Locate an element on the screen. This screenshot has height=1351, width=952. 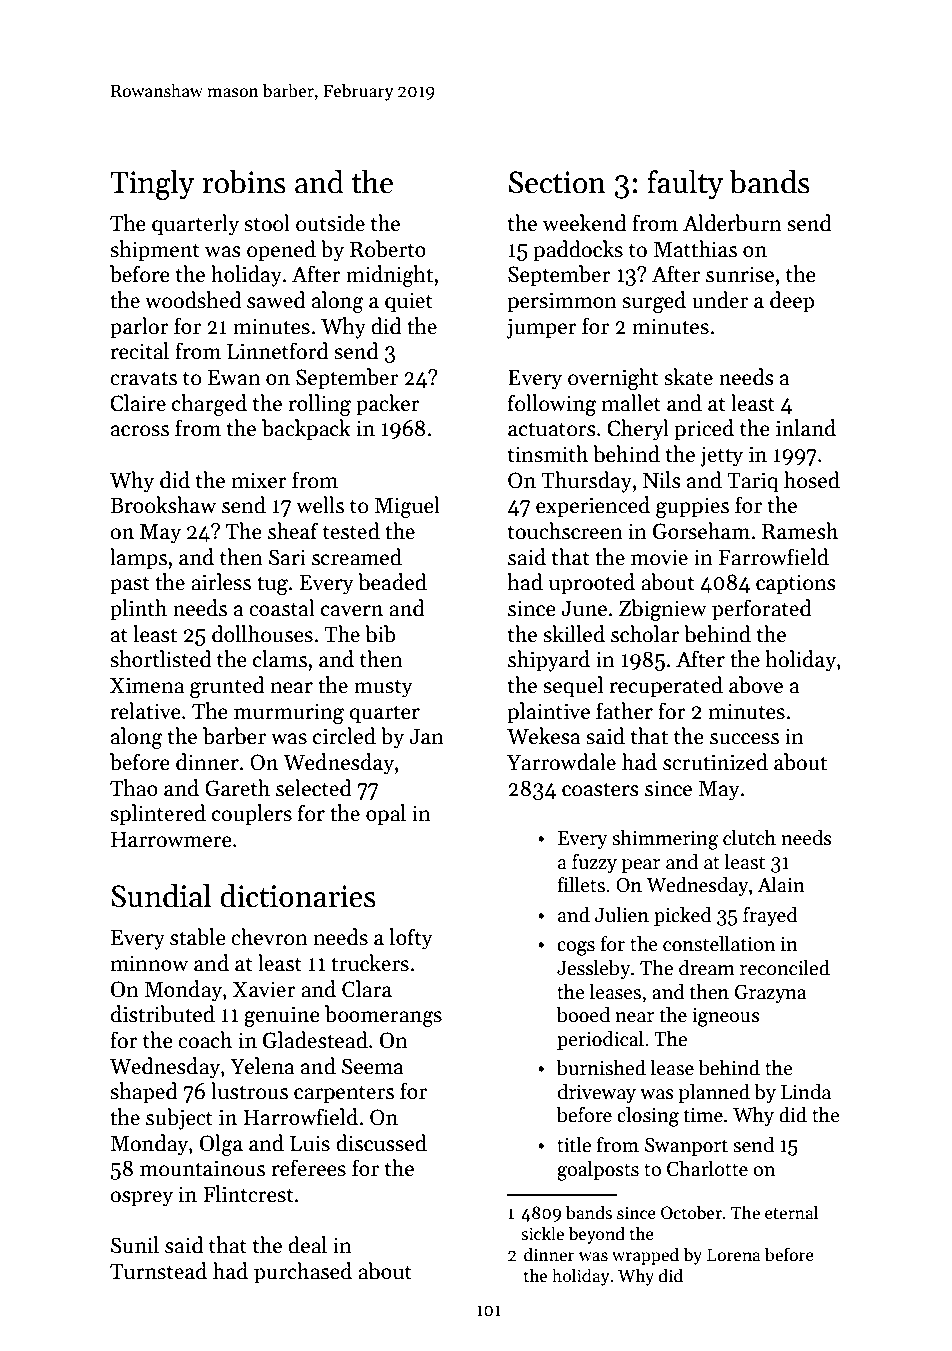
Harrowmere is located at coordinates (171, 840).
